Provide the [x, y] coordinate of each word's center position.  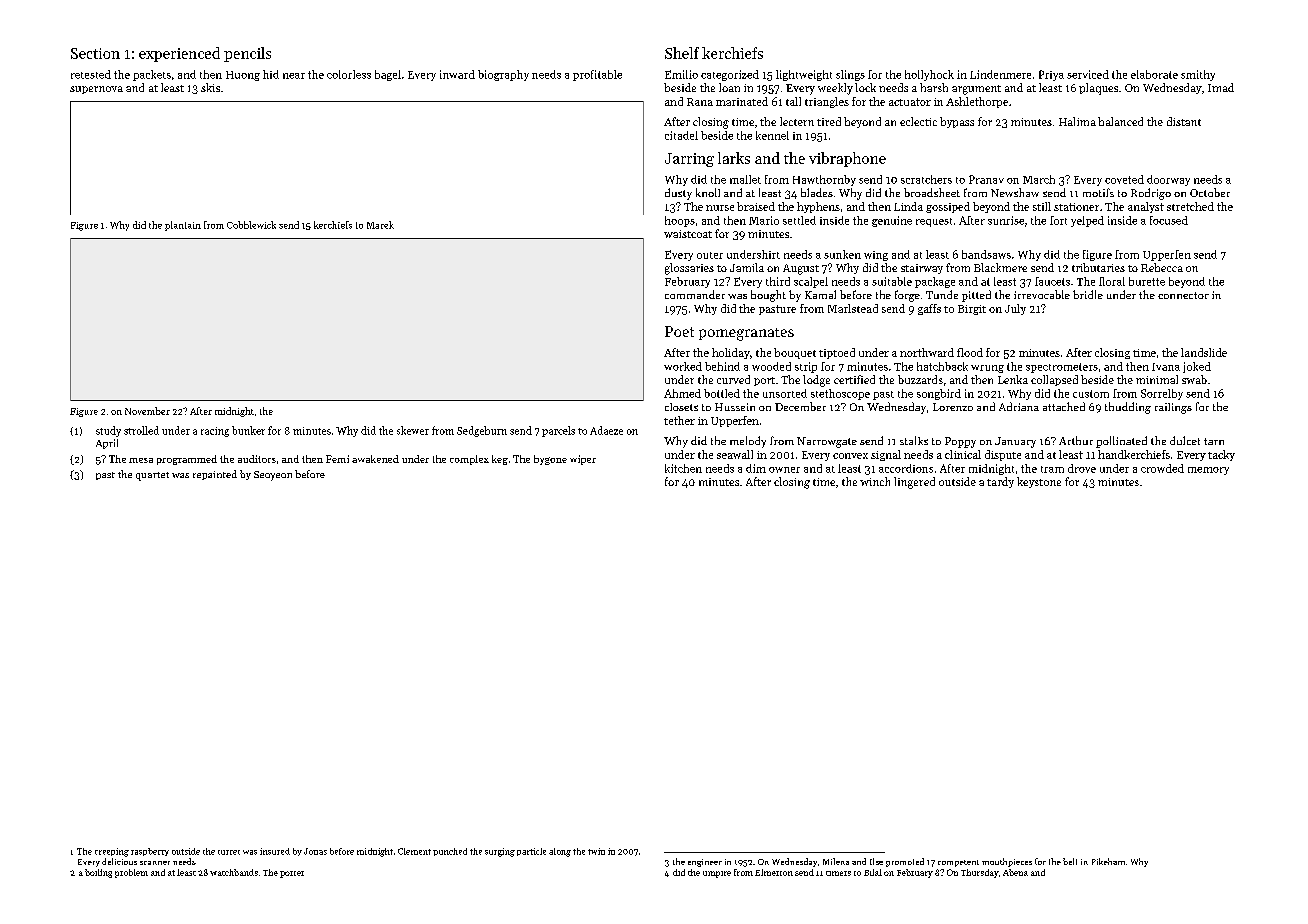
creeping [112, 852]
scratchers [926, 179]
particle [531, 852]
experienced [179, 54]
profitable [597, 75]
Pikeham [1108, 861]
